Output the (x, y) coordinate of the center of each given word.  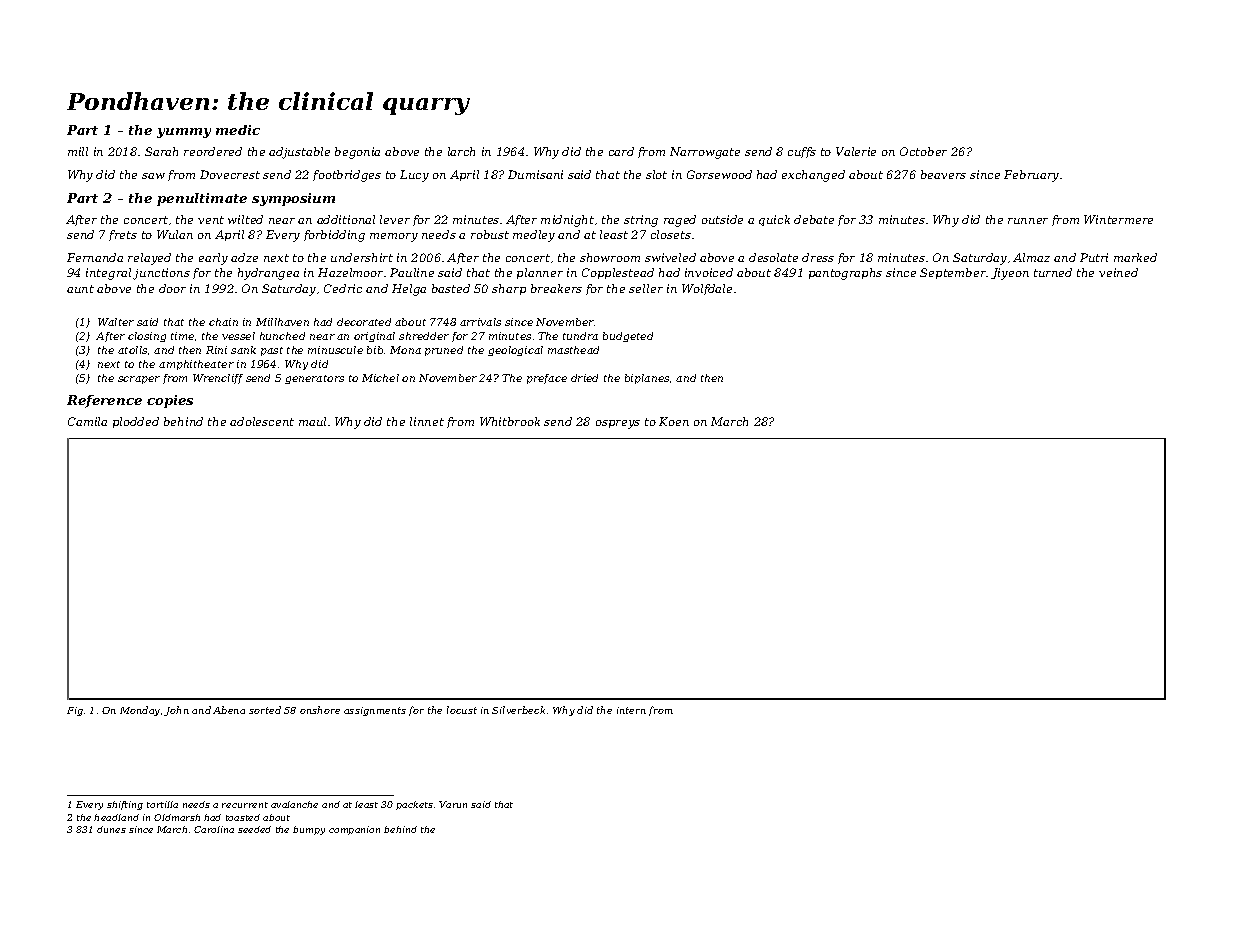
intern (631, 710)
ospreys (618, 424)
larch (461, 151)
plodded (136, 422)
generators (314, 379)
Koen (674, 421)
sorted (265, 710)
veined (1118, 272)
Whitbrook (510, 421)
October (923, 151)
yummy (184, 133)
